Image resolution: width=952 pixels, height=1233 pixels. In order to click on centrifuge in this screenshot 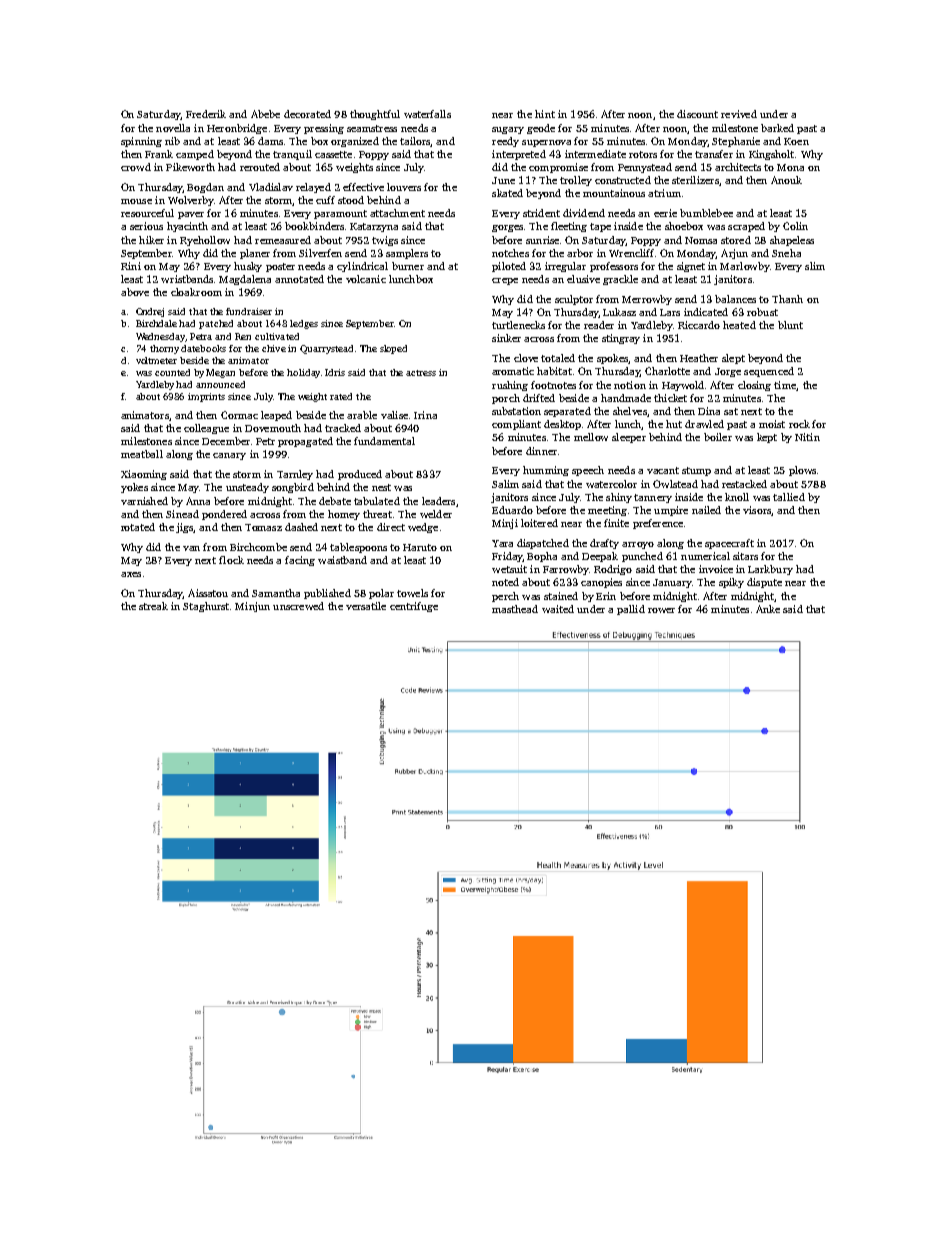, I will do `click(414, 607)`.
